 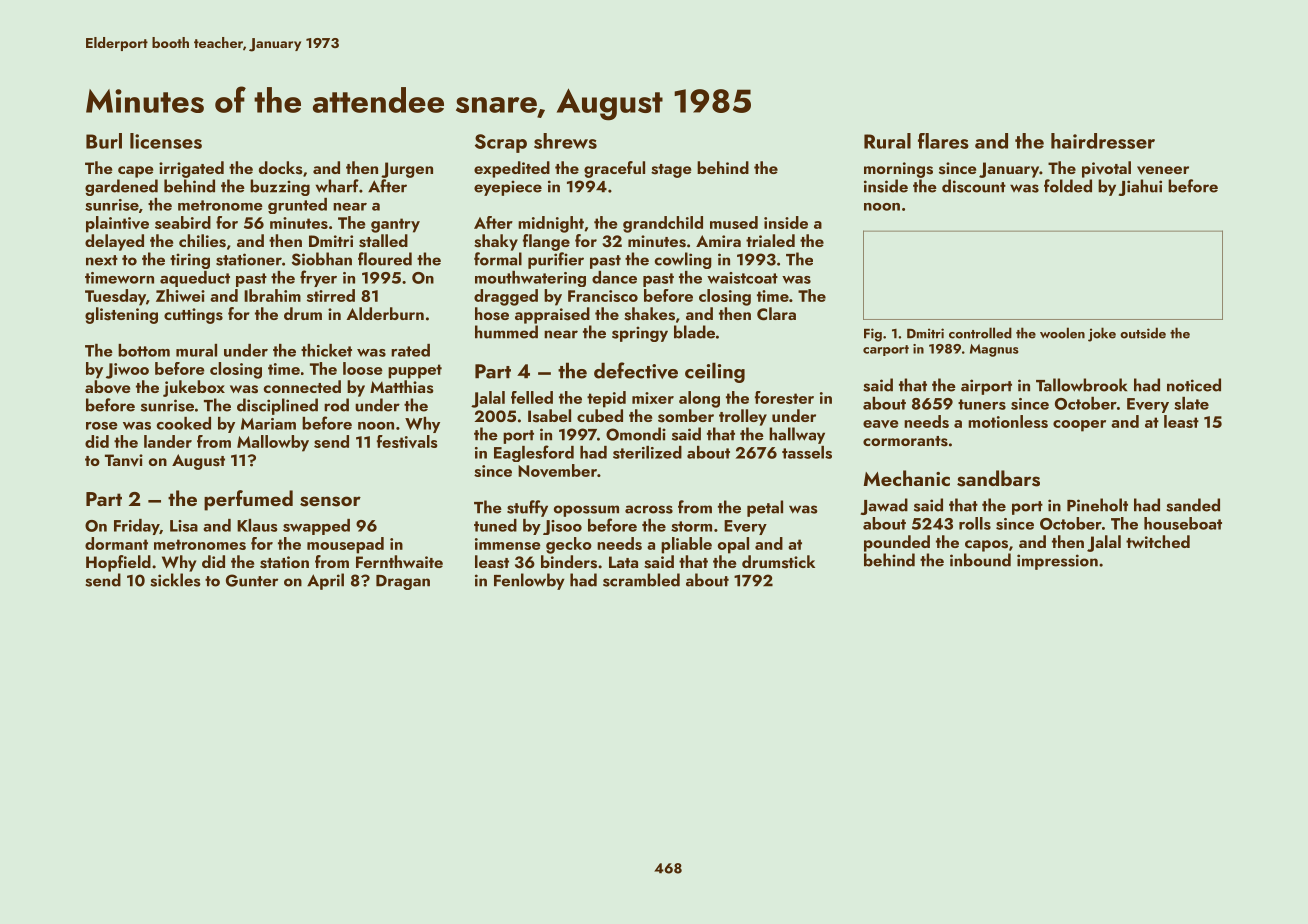 What do you see at coordinates (1158, 541) in the screenshot?
I see `twitched` at bounding box center [1158, 541].
